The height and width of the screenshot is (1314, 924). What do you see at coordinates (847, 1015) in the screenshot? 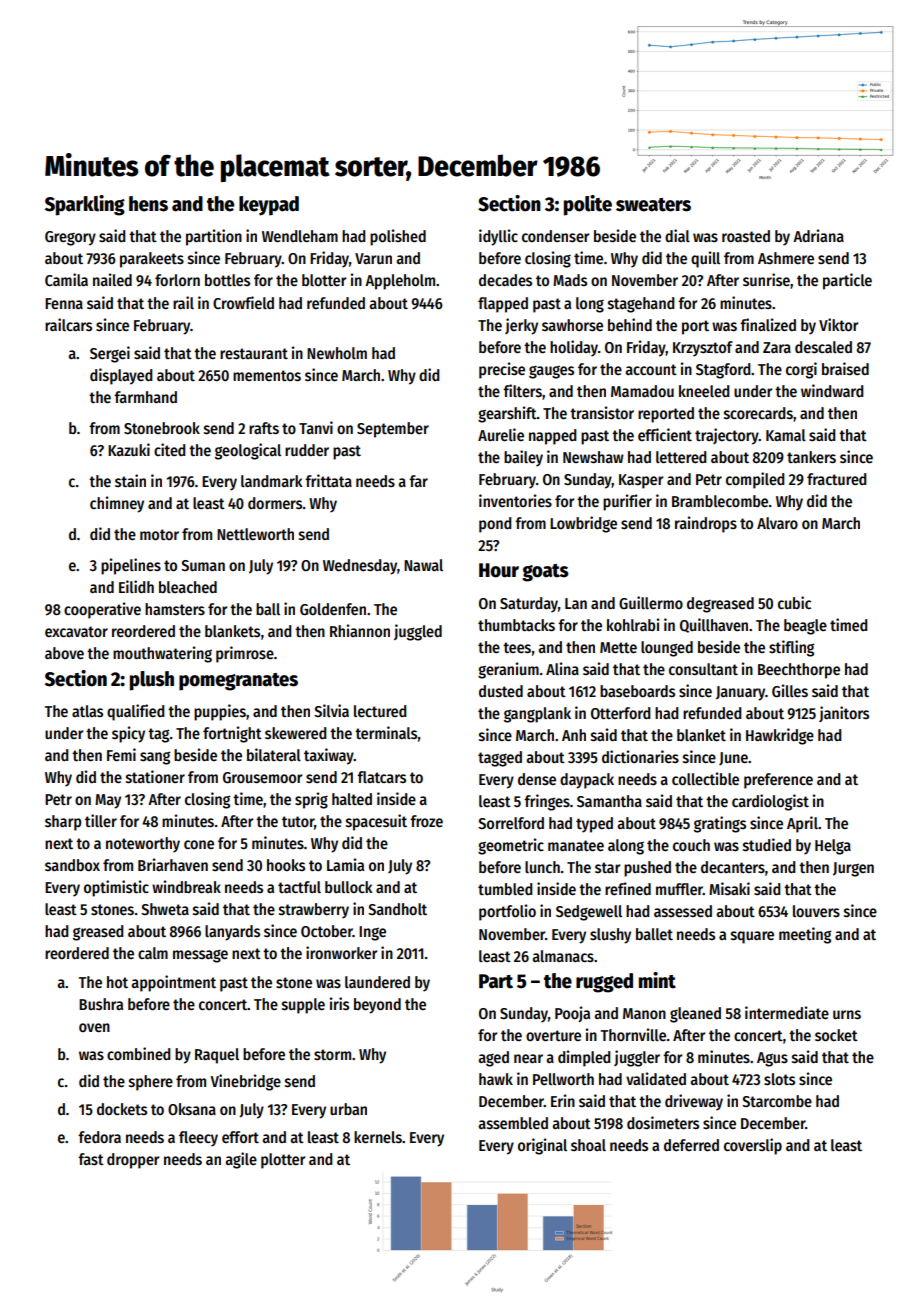
I see `urns` at bounding box center [847, 1015].
